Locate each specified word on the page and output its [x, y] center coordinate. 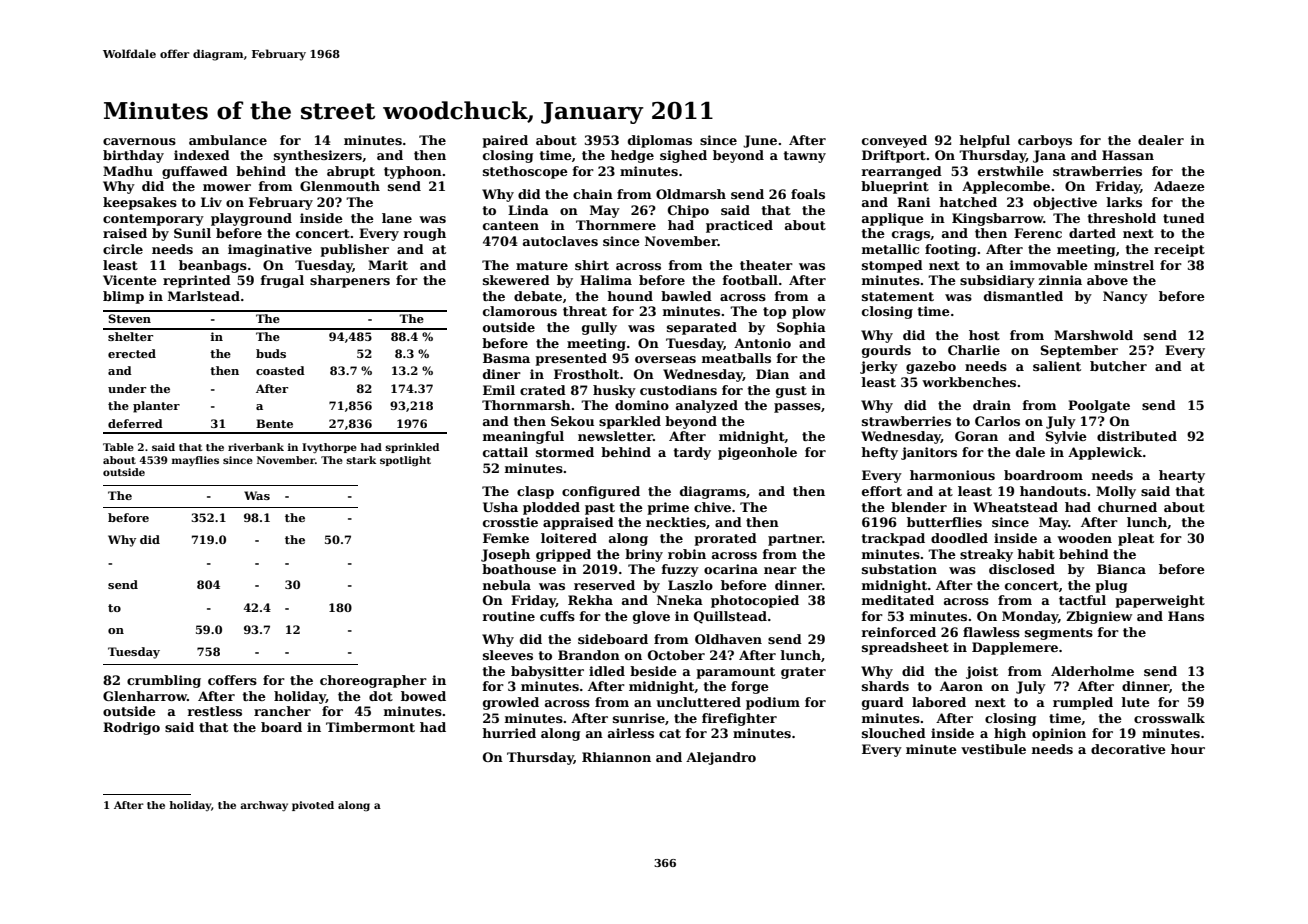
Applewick [1105, 453]
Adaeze [1179, 186]
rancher [282, 711]
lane [397, 218]
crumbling [164, 681]
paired [505, 141]
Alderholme [1092, 671]
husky [614, 391]
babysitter [547, 672]
